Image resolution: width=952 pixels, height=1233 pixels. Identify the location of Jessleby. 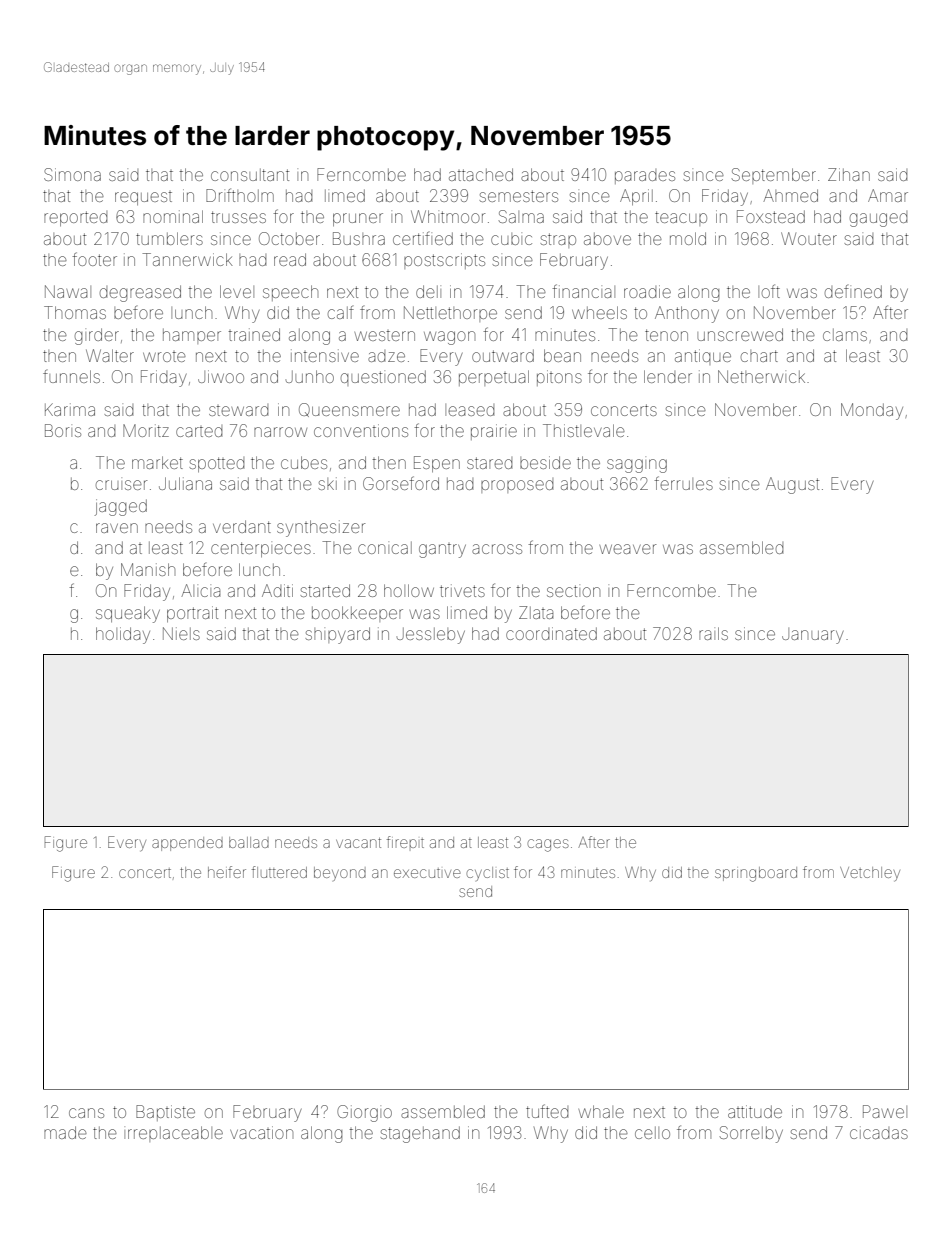
(431, 636).
